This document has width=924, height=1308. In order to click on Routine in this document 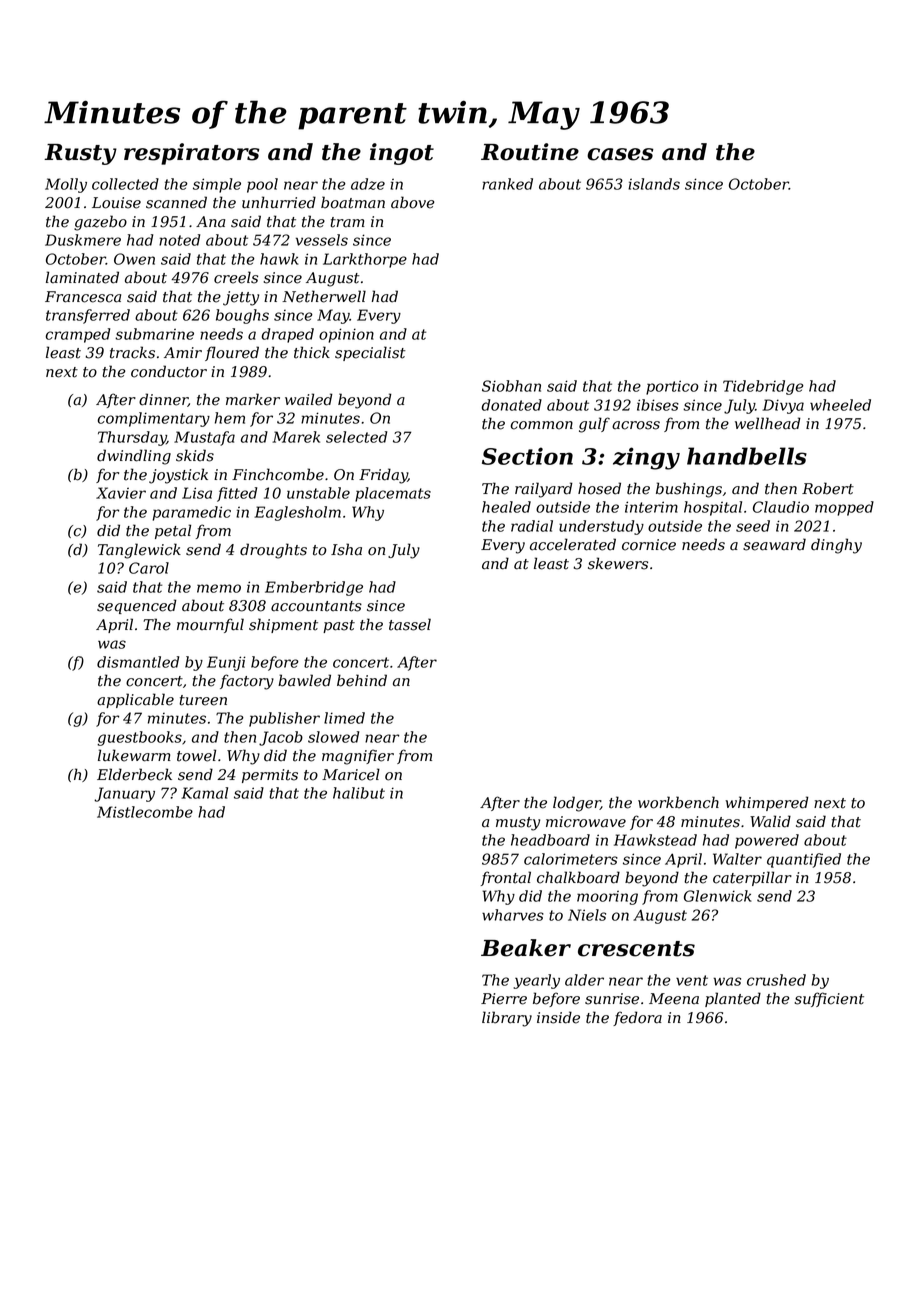, I will do `click(530, 152)`.
